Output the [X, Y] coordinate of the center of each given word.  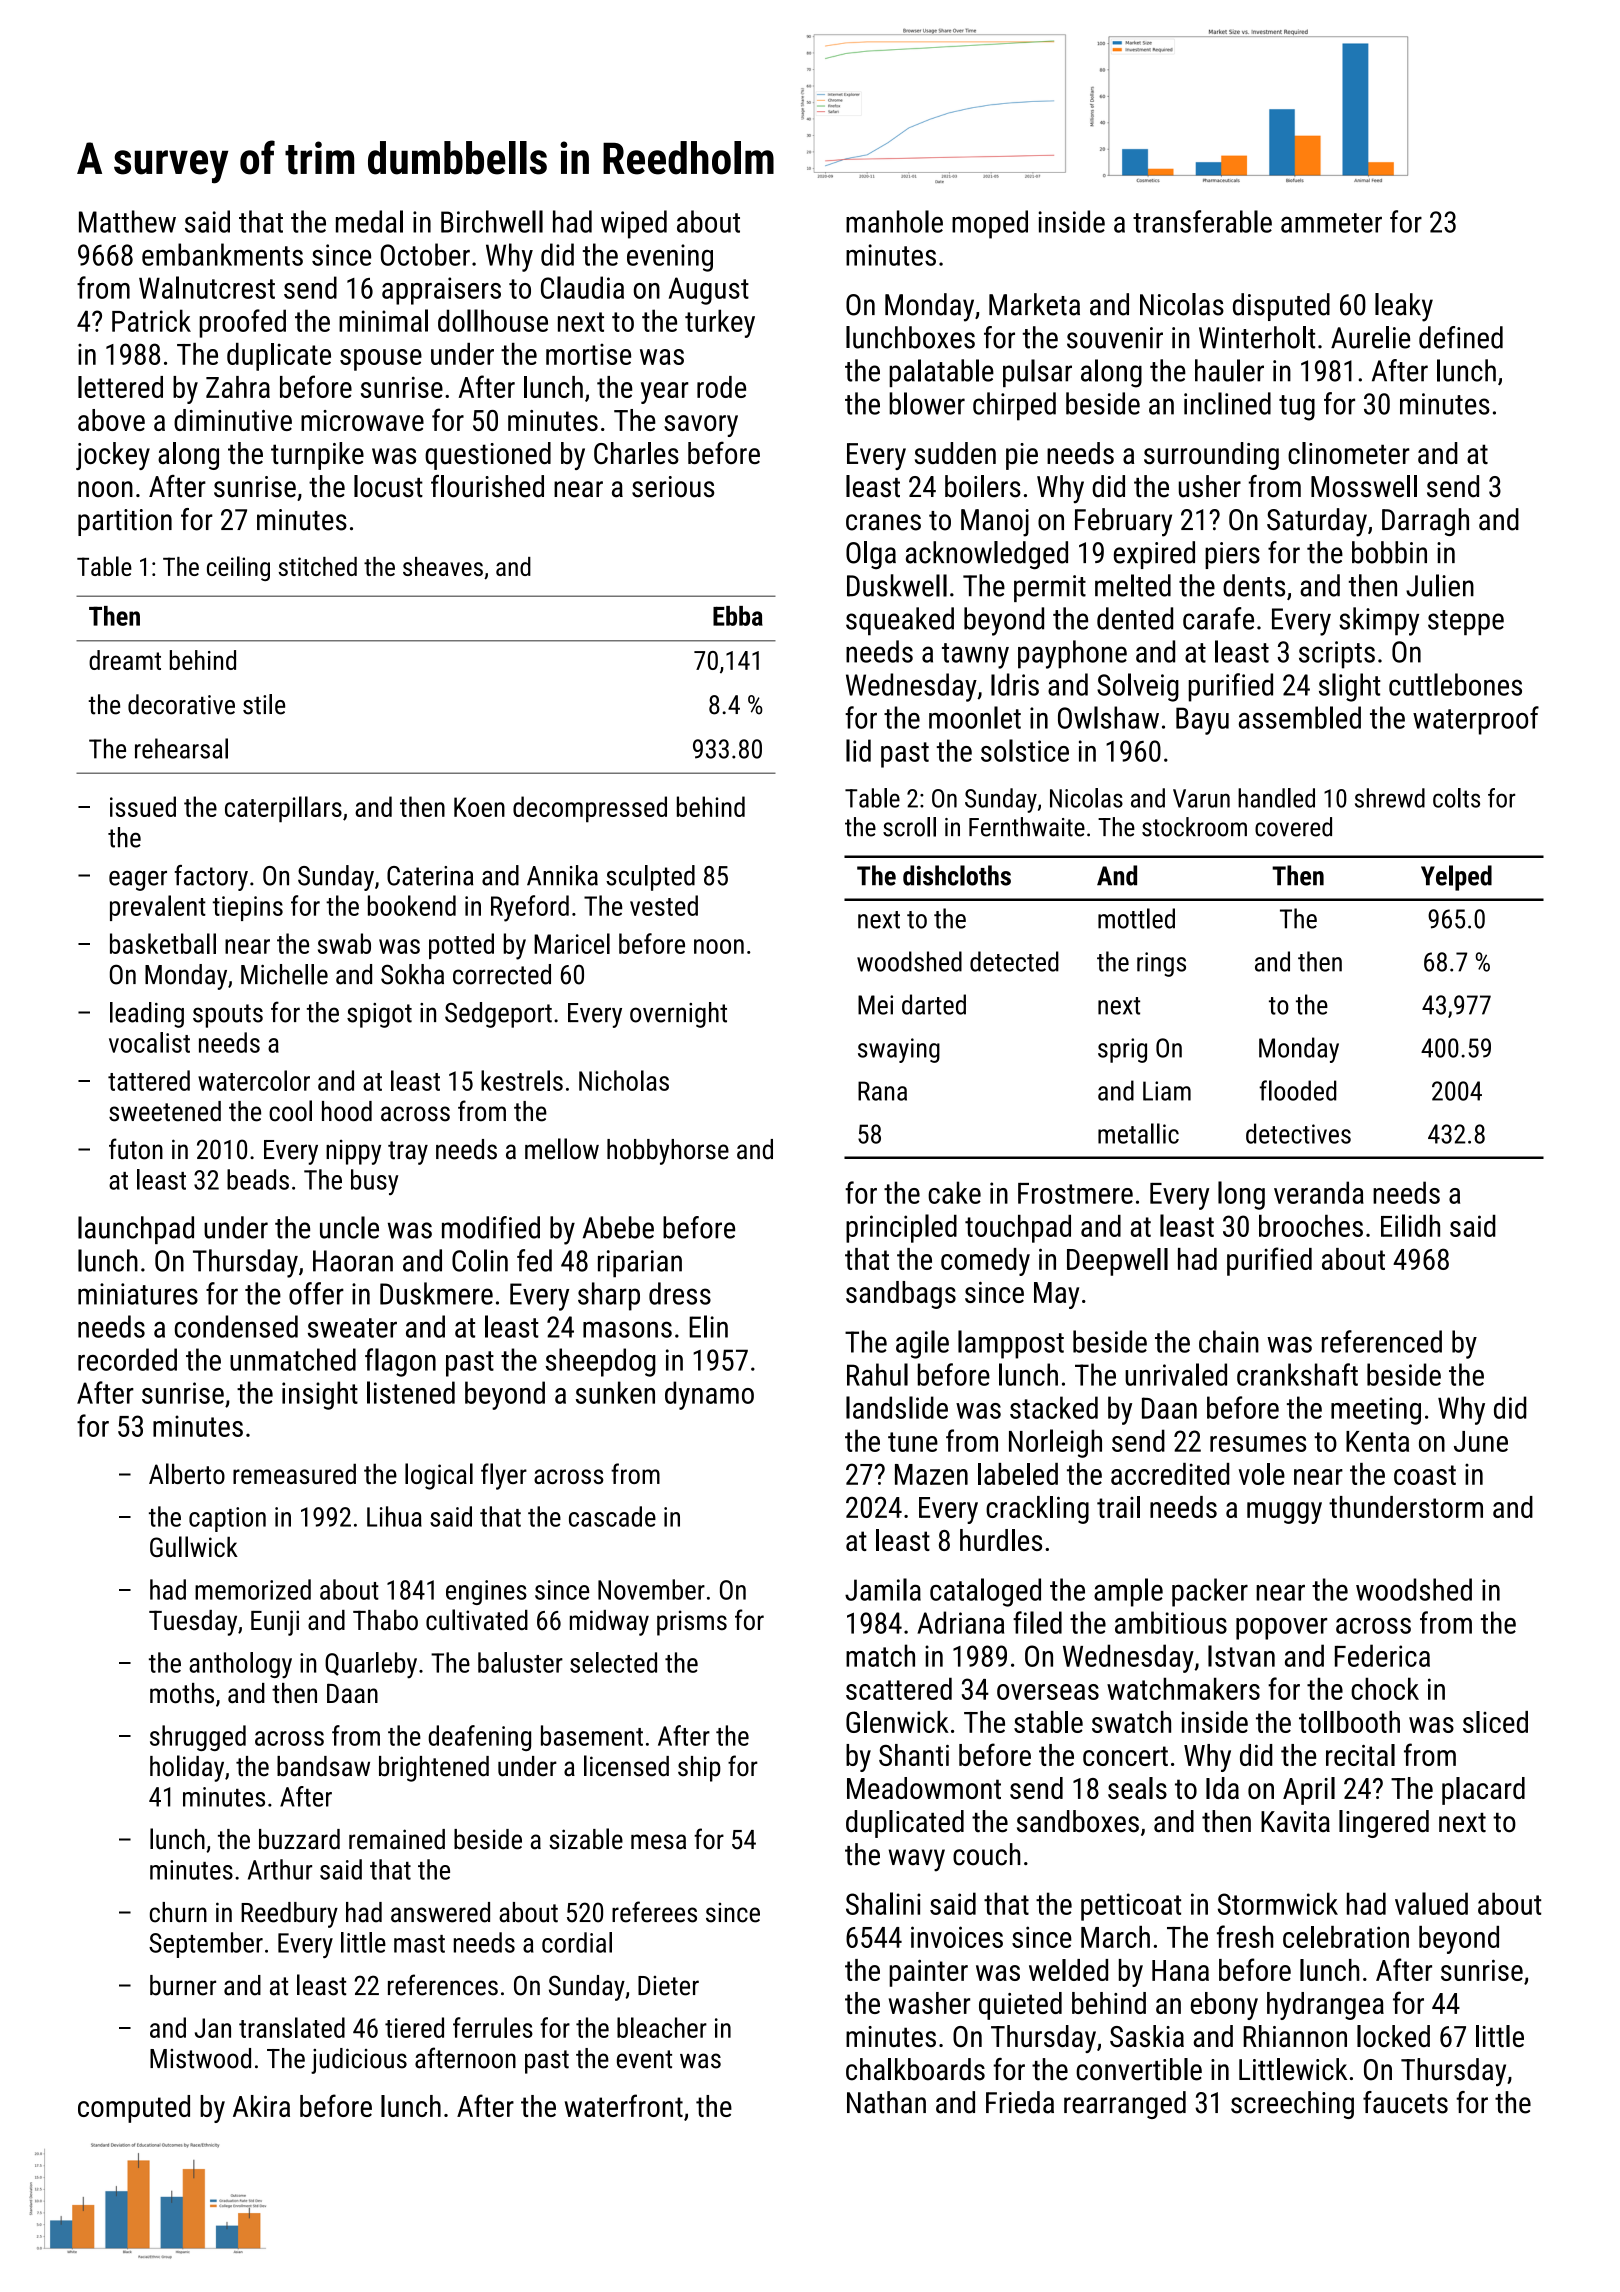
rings [1161, 964]
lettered [120, 387]
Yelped [1456, 878]
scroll [909, 827]
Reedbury [289, 1915]
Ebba [738, 616]
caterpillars [283, 809]
